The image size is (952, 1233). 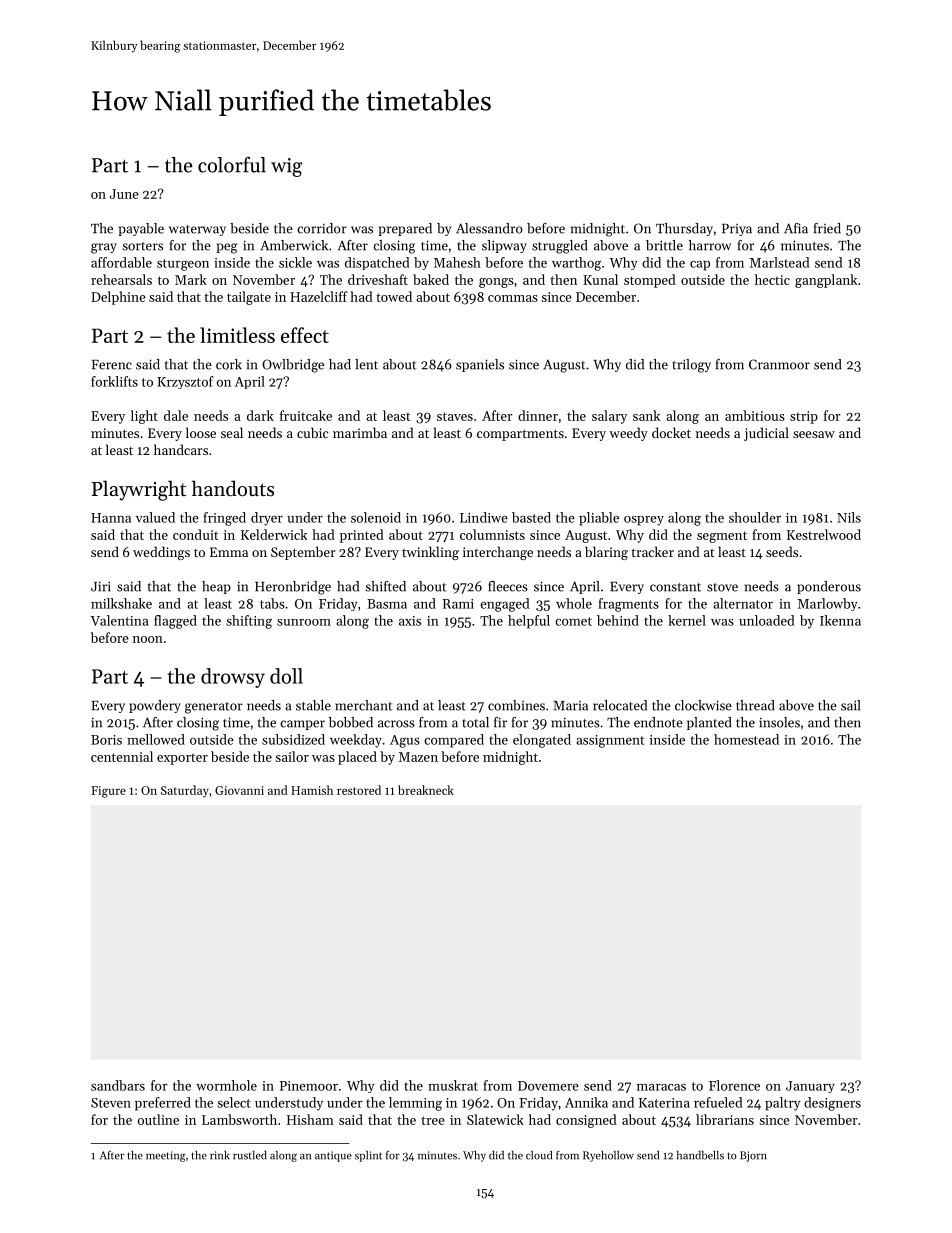 I want to click on wig, so click(x=287, y=167).
